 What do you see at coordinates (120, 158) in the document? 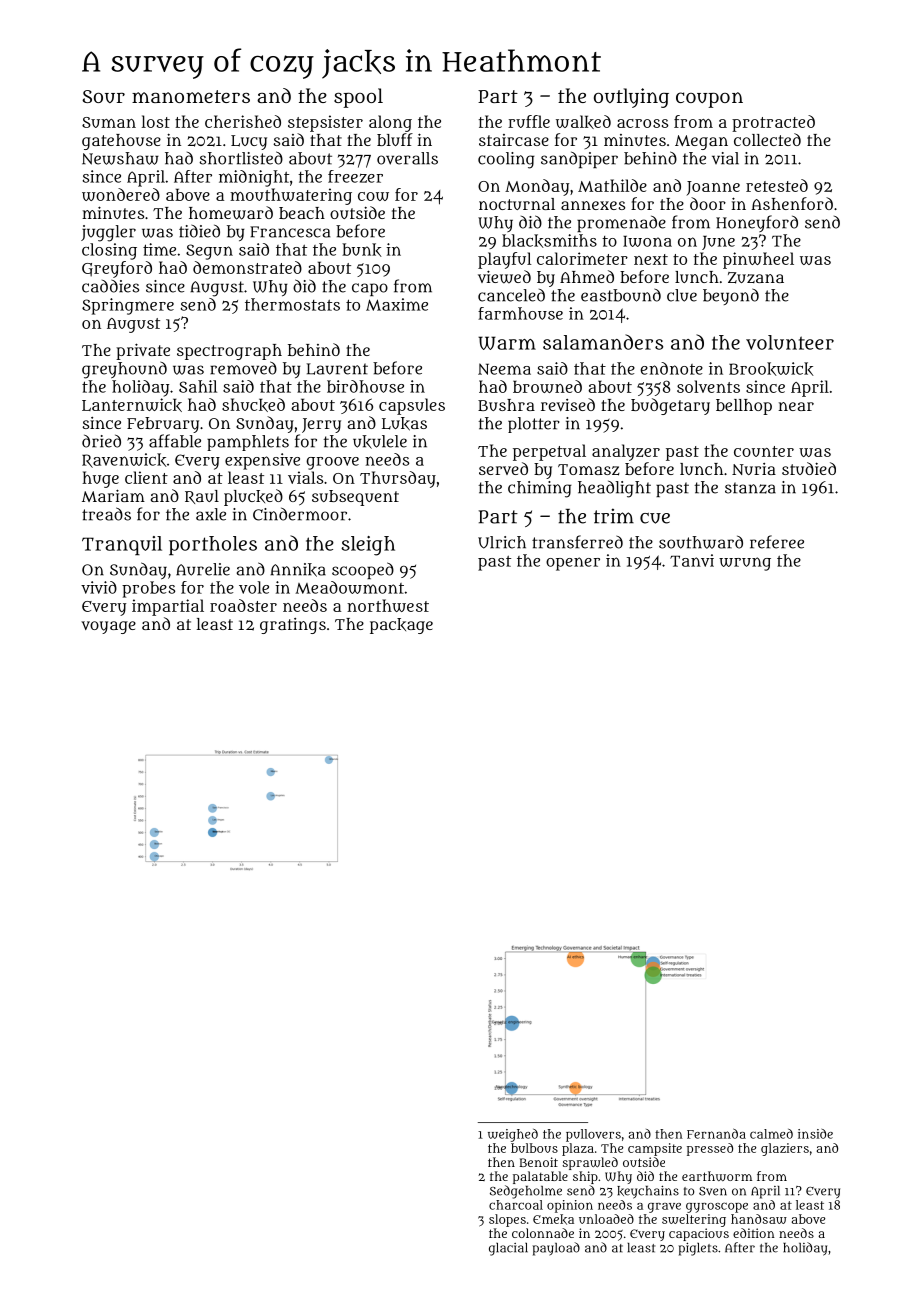
I see `Newshaw` at bounding box center [120, 158].
